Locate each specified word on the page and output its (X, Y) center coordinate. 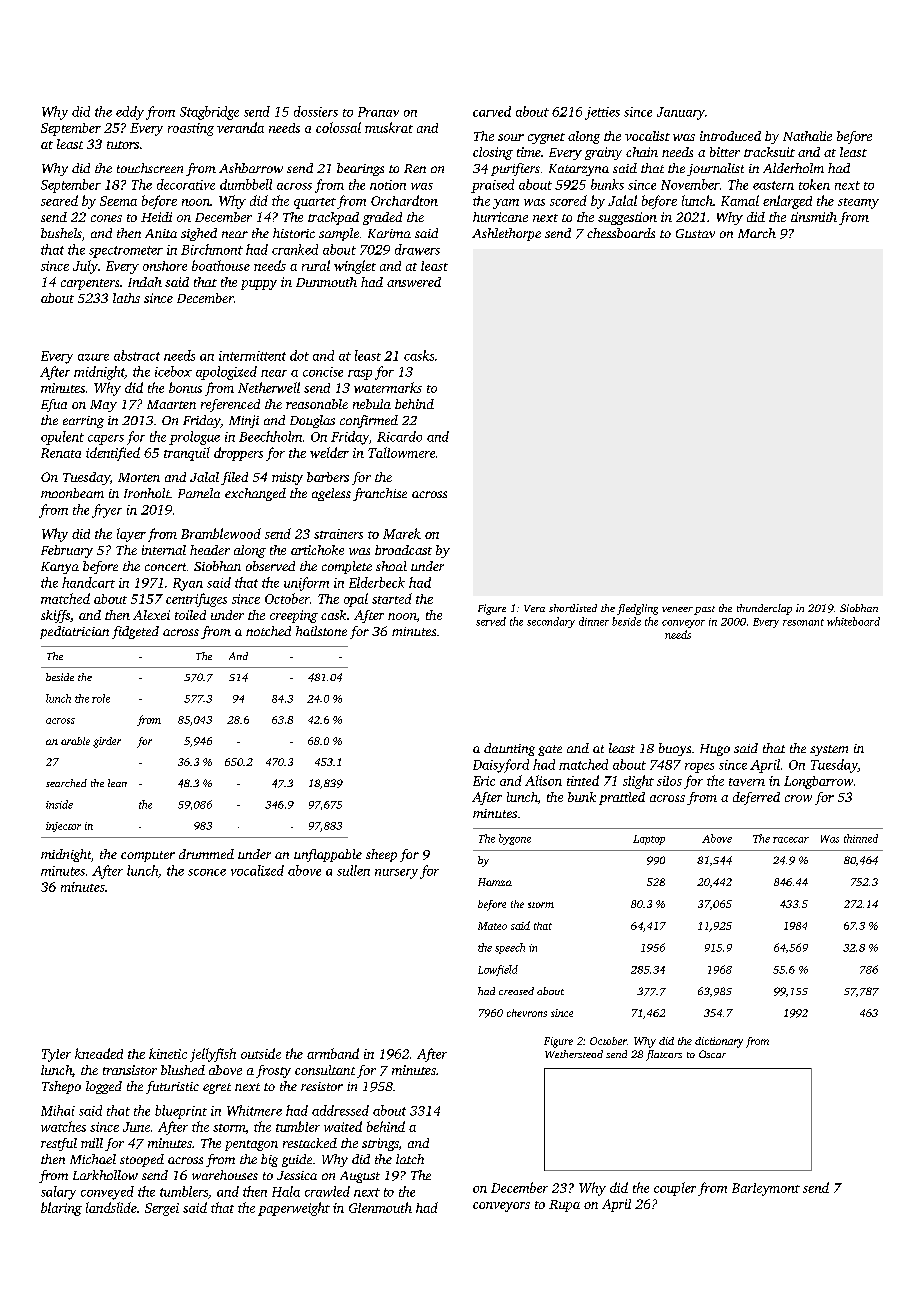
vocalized (257, 870)
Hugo (715, 750)
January (681, 113)
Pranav (378, 112)
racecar (791, 840)
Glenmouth (380, 1207)
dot (299, 355)
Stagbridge (209, 113)
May (103, 406)
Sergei (162, 1209)
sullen (353, 870)
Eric (484, 781)
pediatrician (74, 632)
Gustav (695, 233)
